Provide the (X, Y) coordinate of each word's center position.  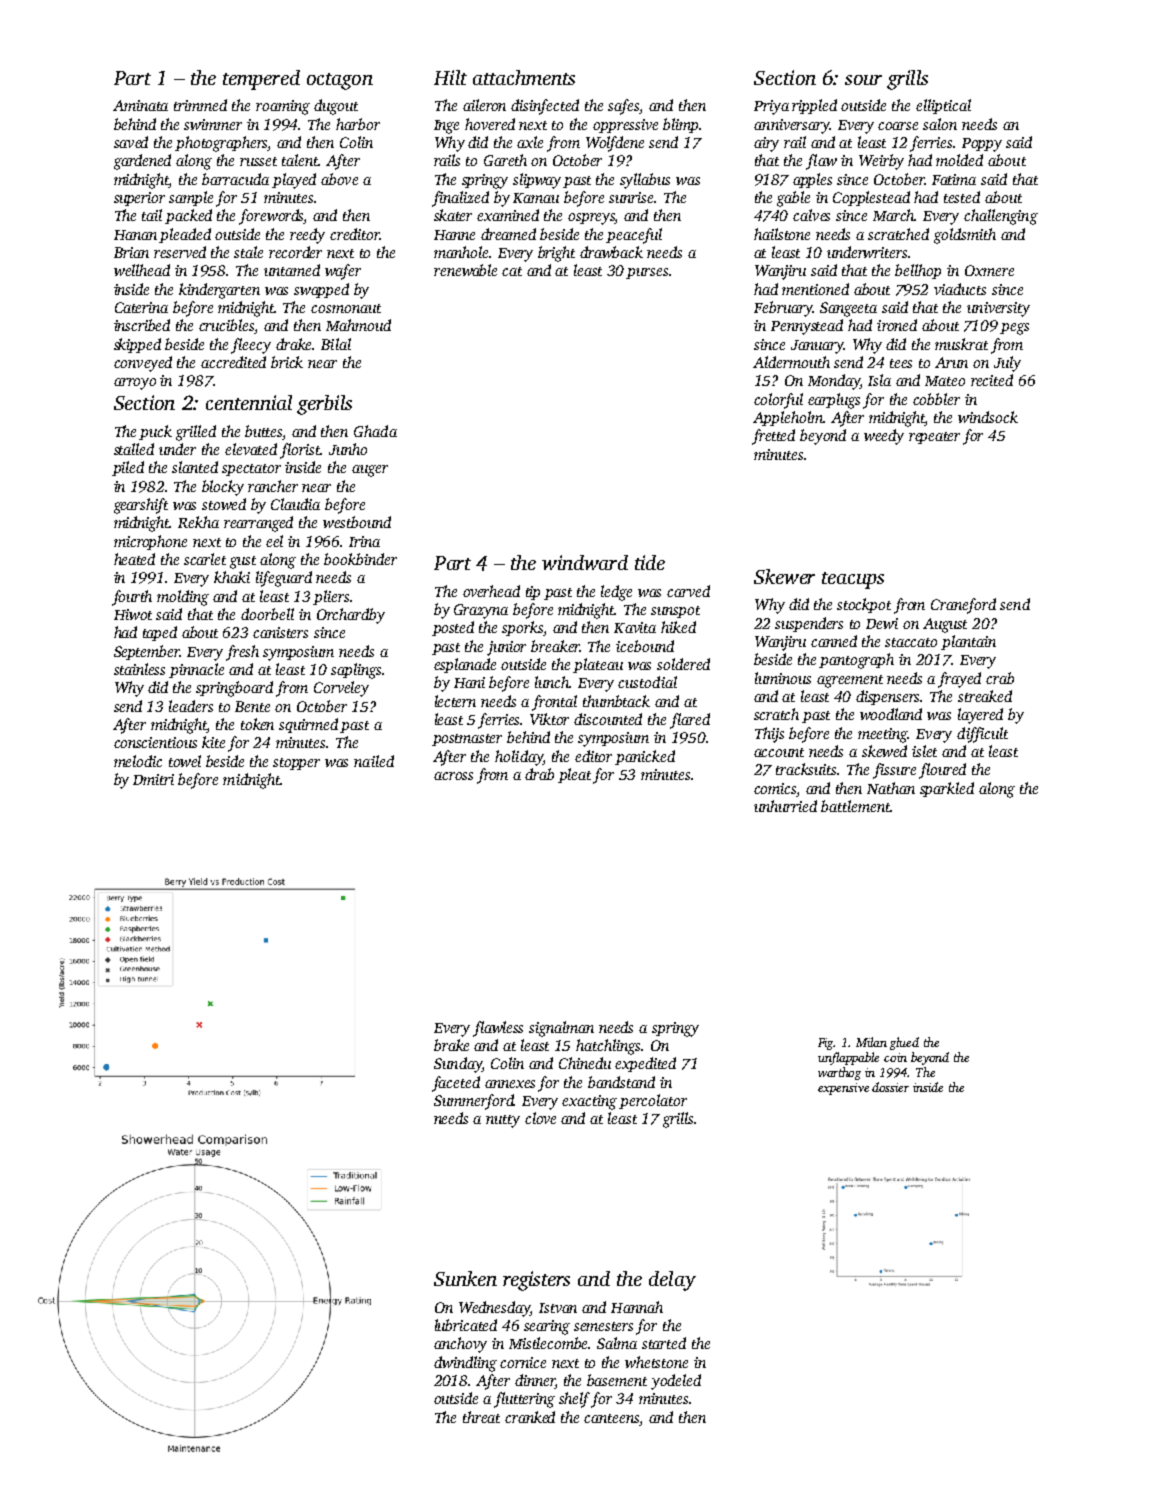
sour (863, 80)
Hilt (450, 77)
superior (139, 199)
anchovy (460, 1345)
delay (672, 1281)
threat (481, 1417)
